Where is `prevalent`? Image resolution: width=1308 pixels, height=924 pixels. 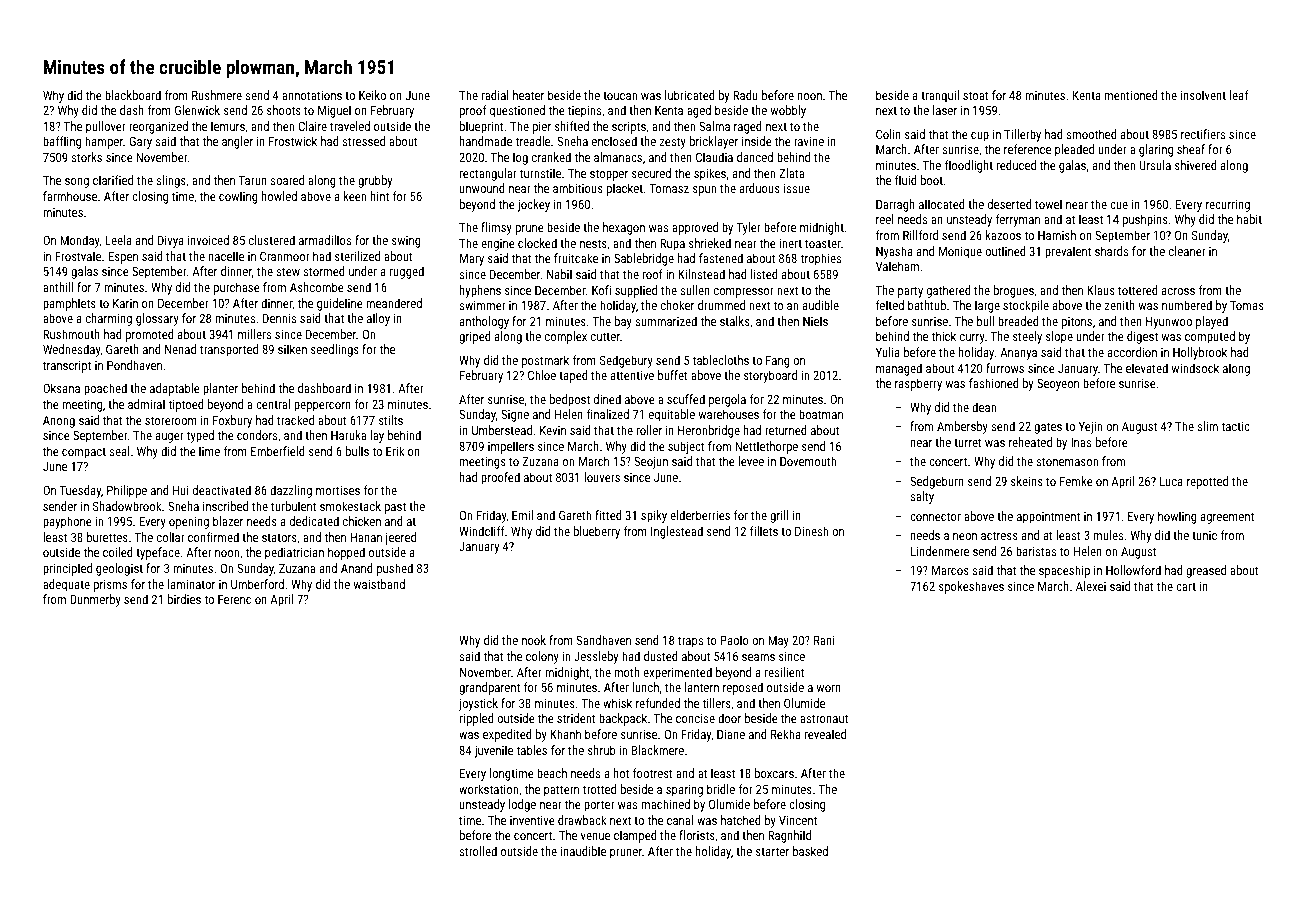
prevalent is located at coordinates (1068, 252).
